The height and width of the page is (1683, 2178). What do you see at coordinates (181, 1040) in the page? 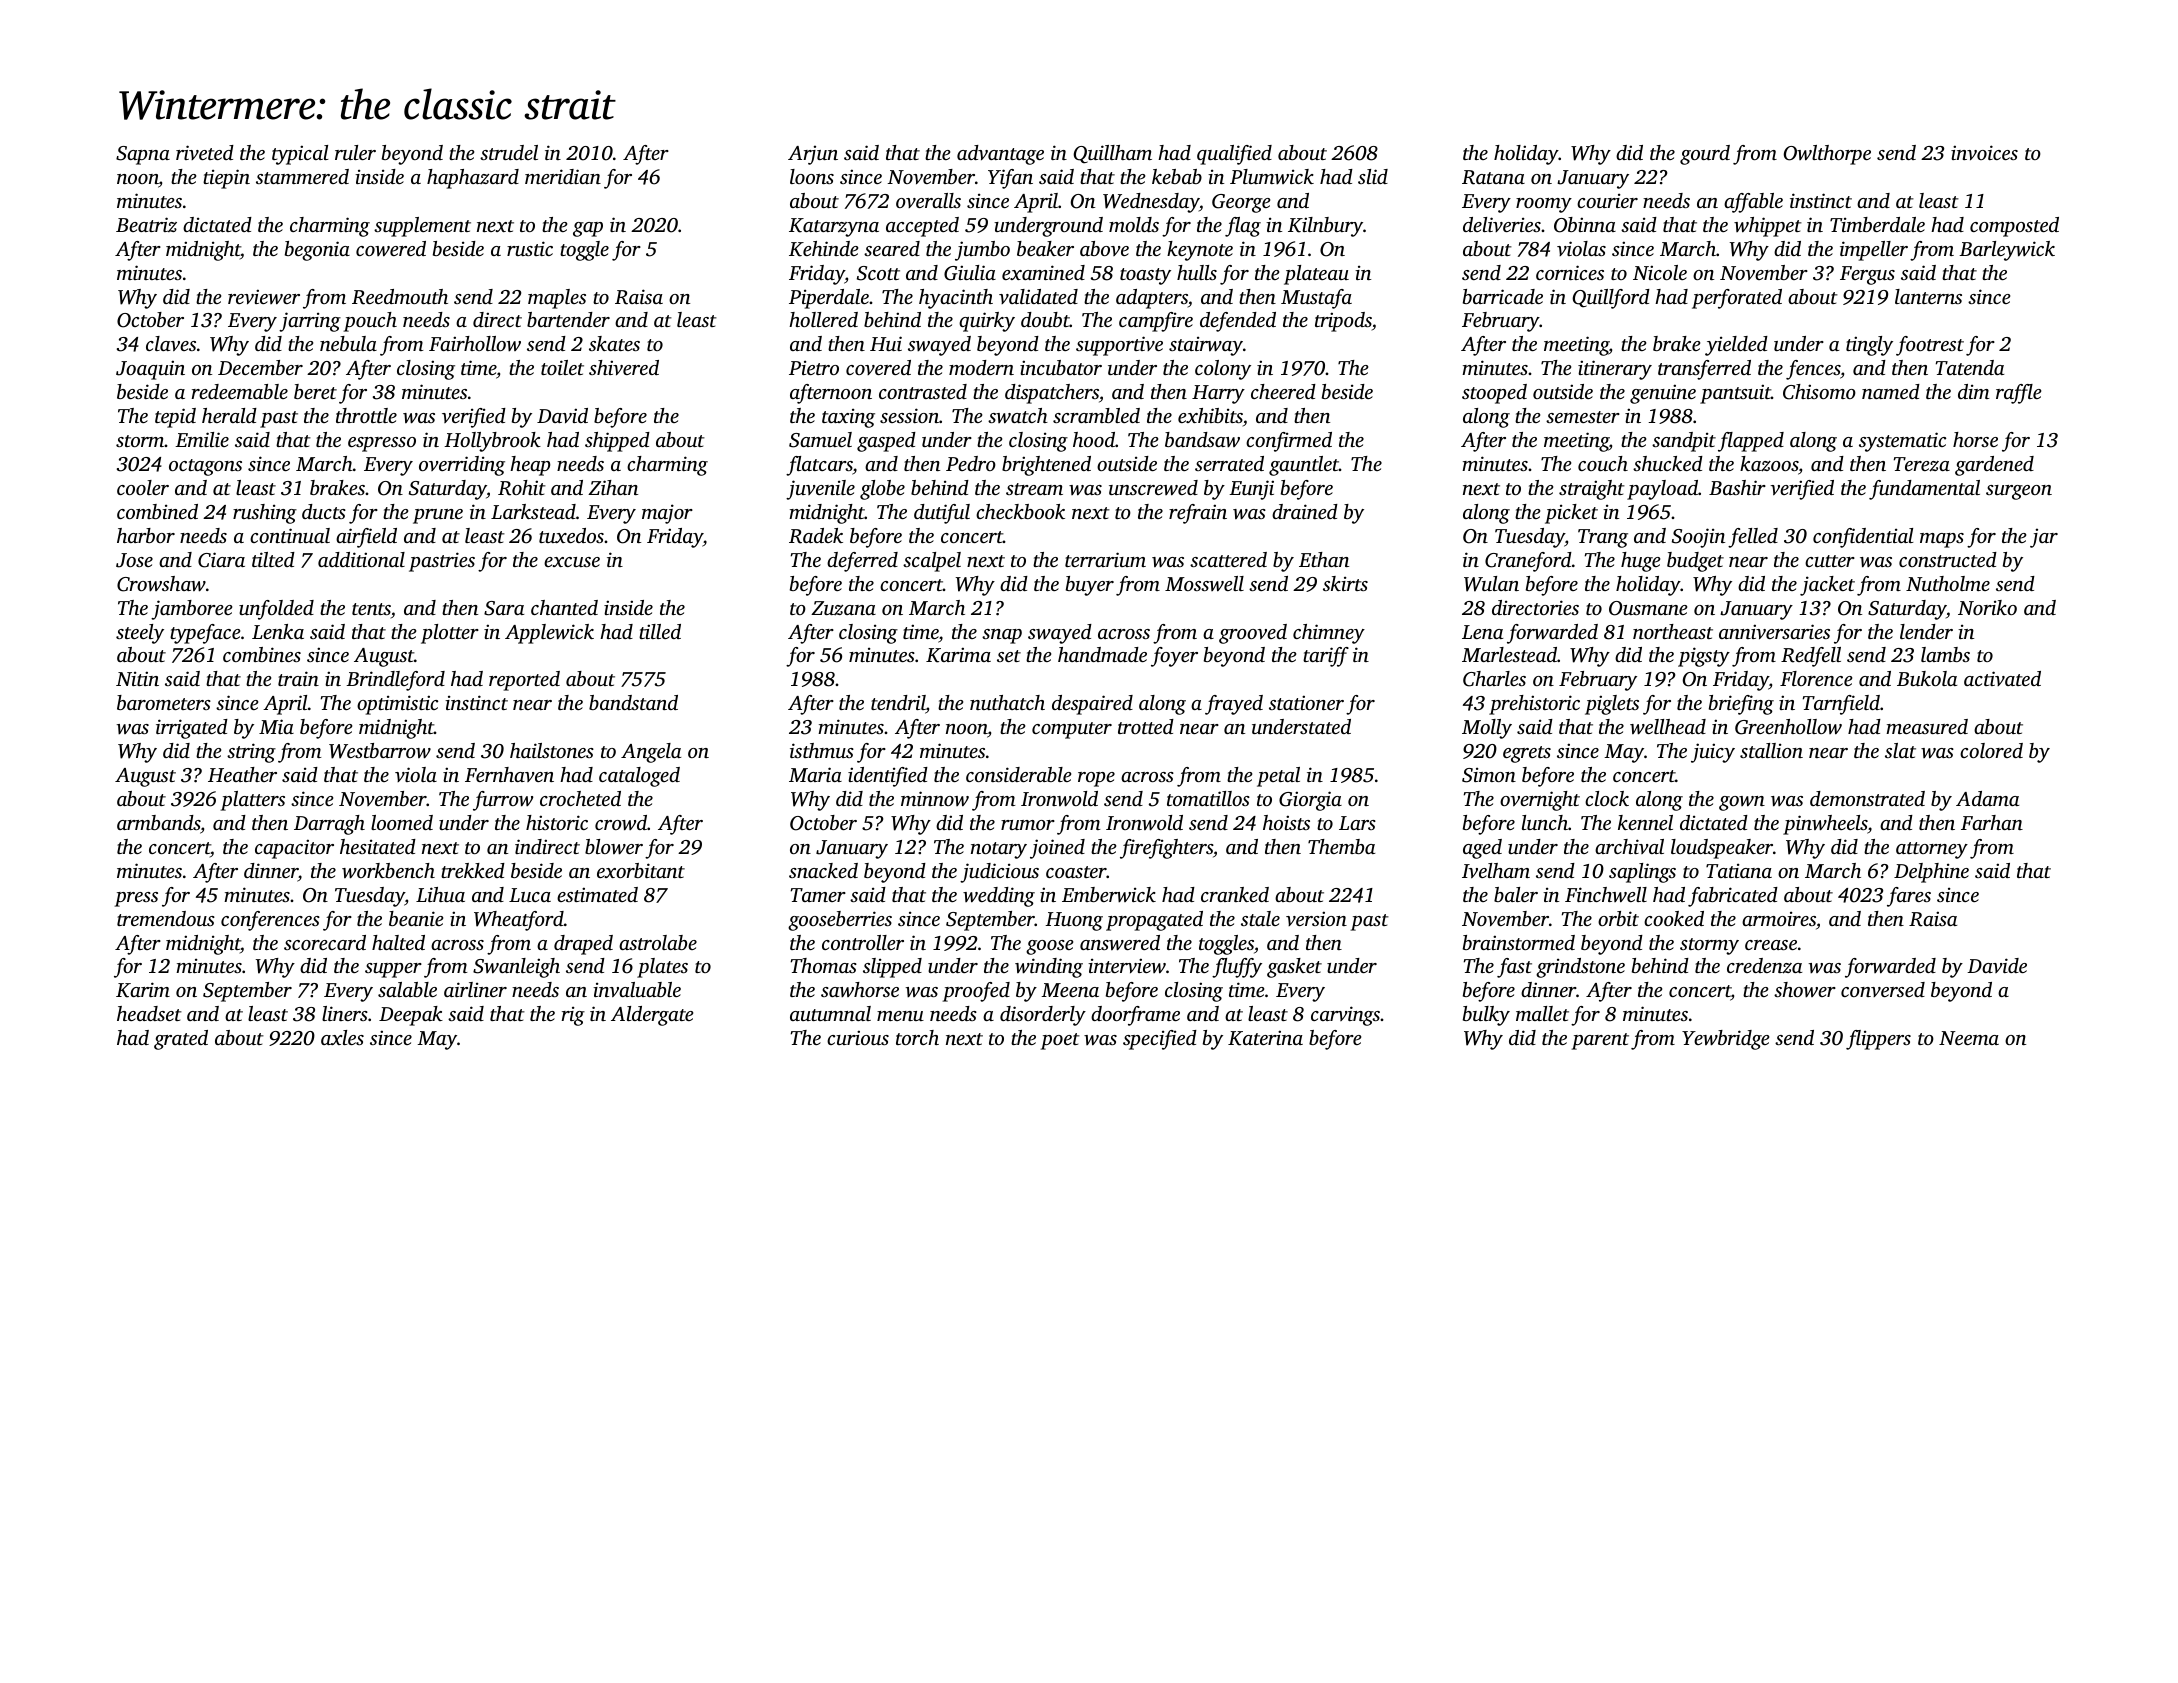
I see `grated` at bounding box center [181, 1040].
